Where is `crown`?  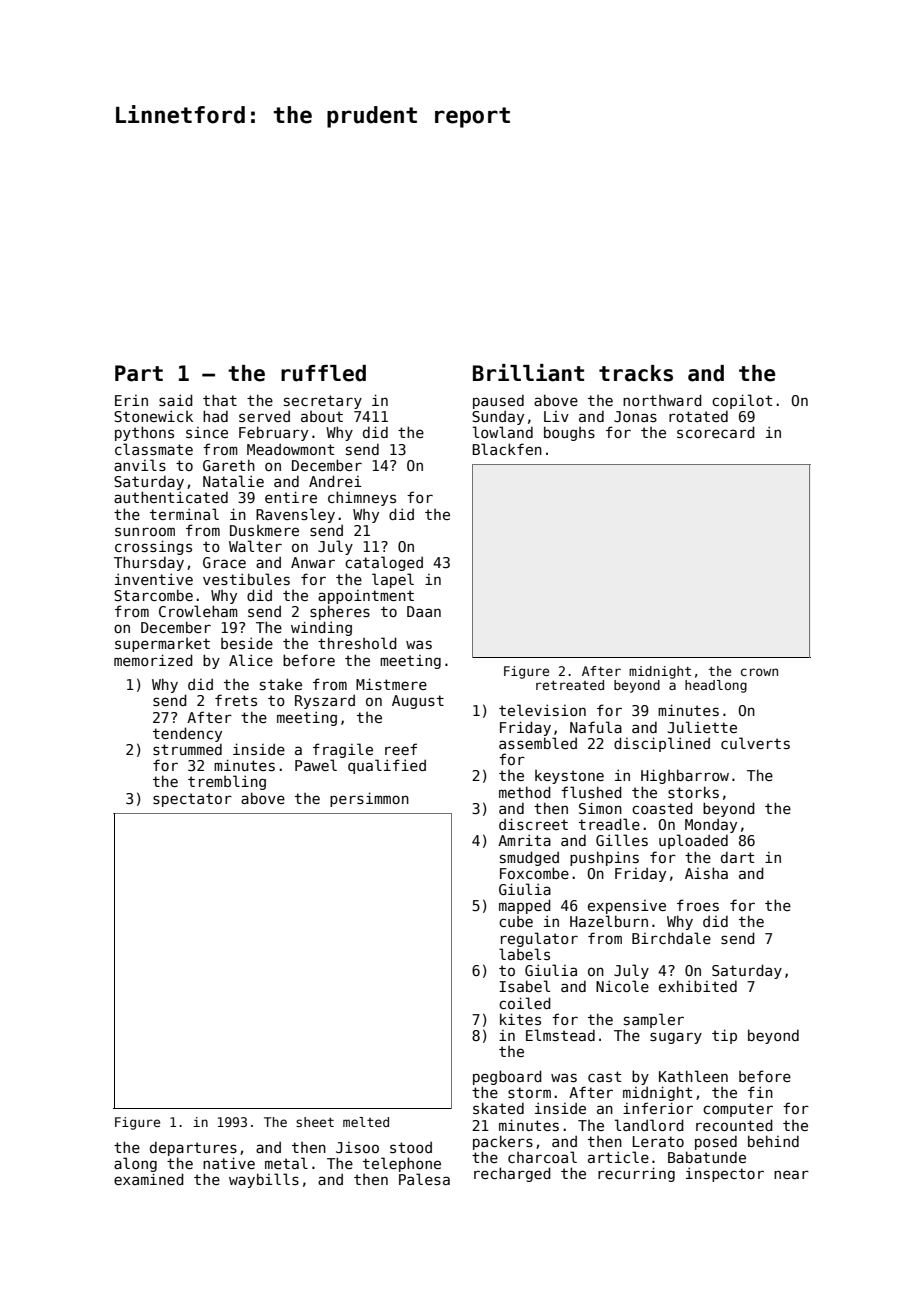 crown is located at coordinates (759, 672).
